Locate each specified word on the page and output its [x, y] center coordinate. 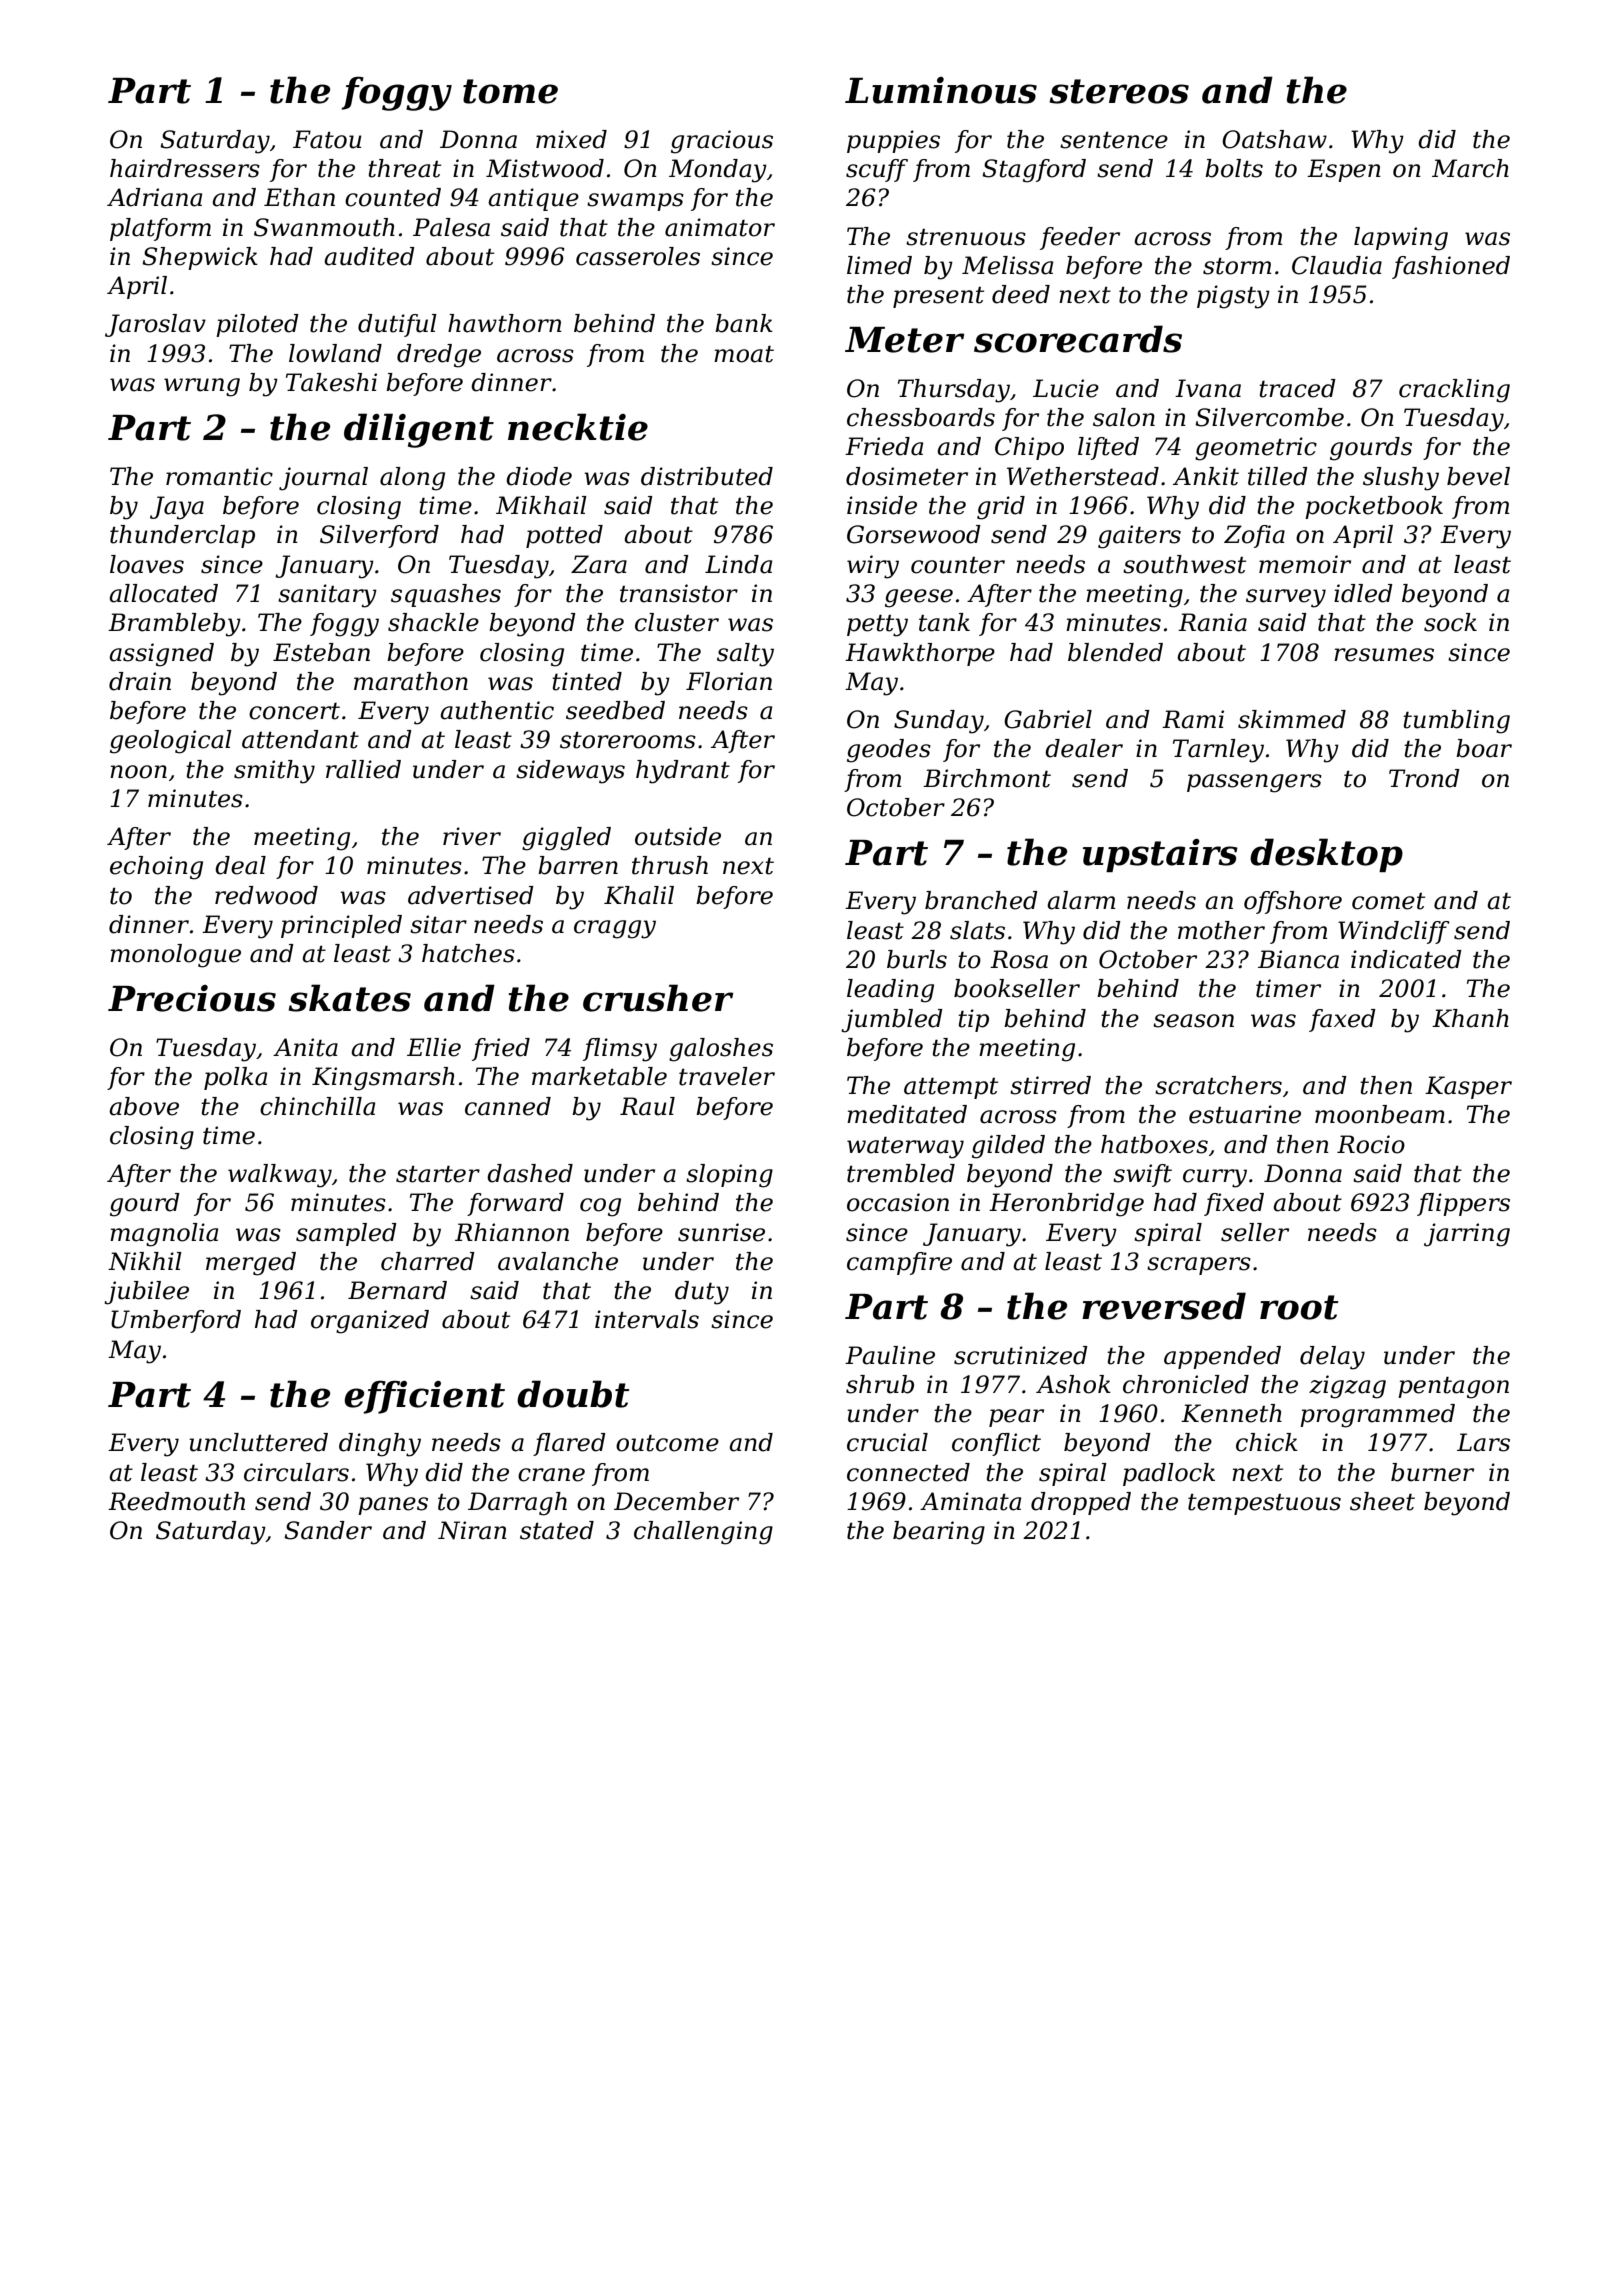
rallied [363, 769]
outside [678, 836]
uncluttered [258, 1442]
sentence [1114, 140]
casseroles [638, 256]
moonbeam [1380, 1114]
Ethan [299, 197]
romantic [219, 476]
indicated [1406, 959]
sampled [346, 1234]
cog [600, 1207]
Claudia [1337, 265]
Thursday [954, 391]
